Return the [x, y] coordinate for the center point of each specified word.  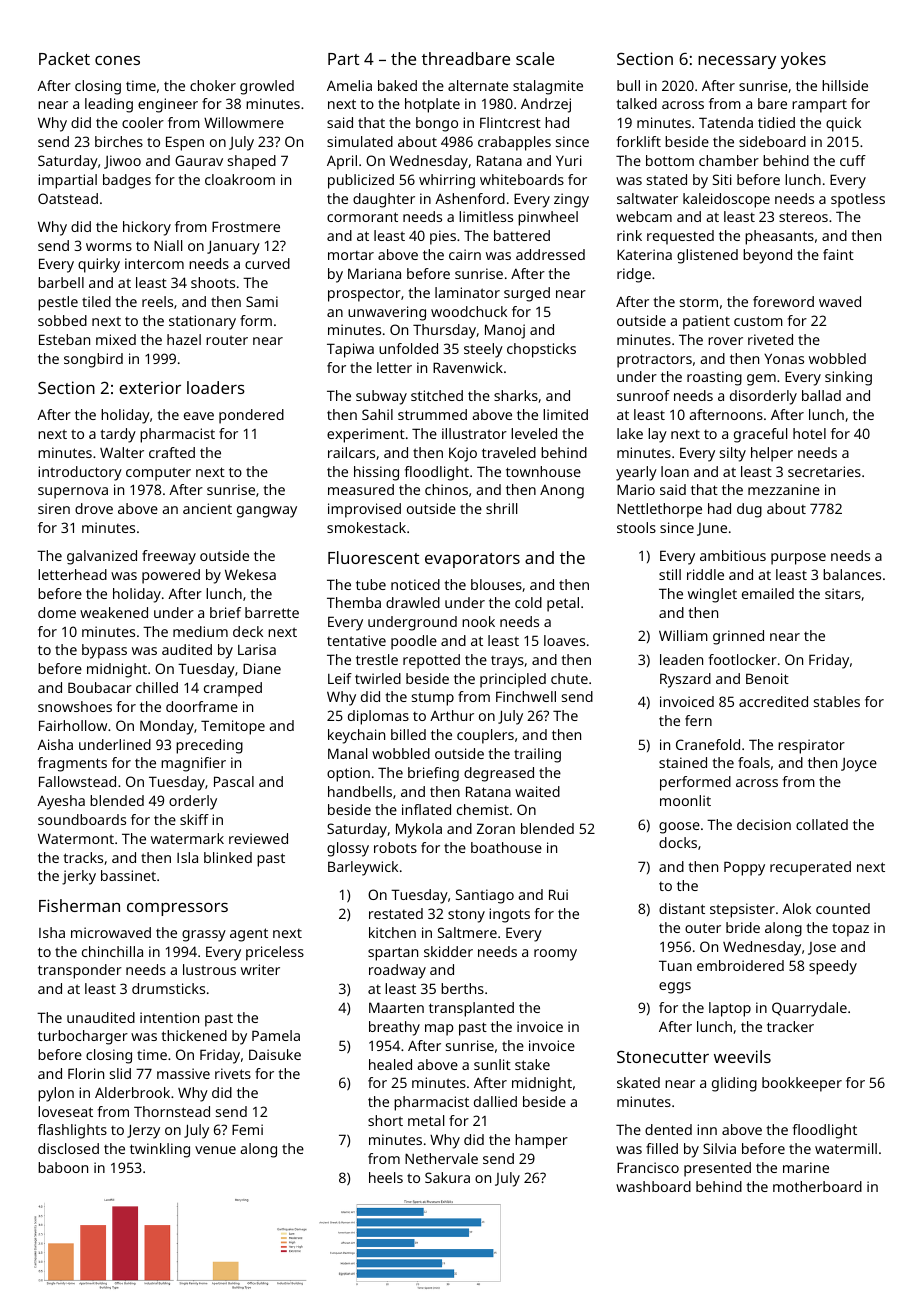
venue [215, 1150]
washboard [653, 1186]
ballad [821, 395]
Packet [64, 58]
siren [54, 508]
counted [843, 908]
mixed [116, 339]
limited [565, 414]
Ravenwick [468, 367]
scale [535, 58]
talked [637, 103]
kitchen [392, 932]
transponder [80, 971]
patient [706, 322]
